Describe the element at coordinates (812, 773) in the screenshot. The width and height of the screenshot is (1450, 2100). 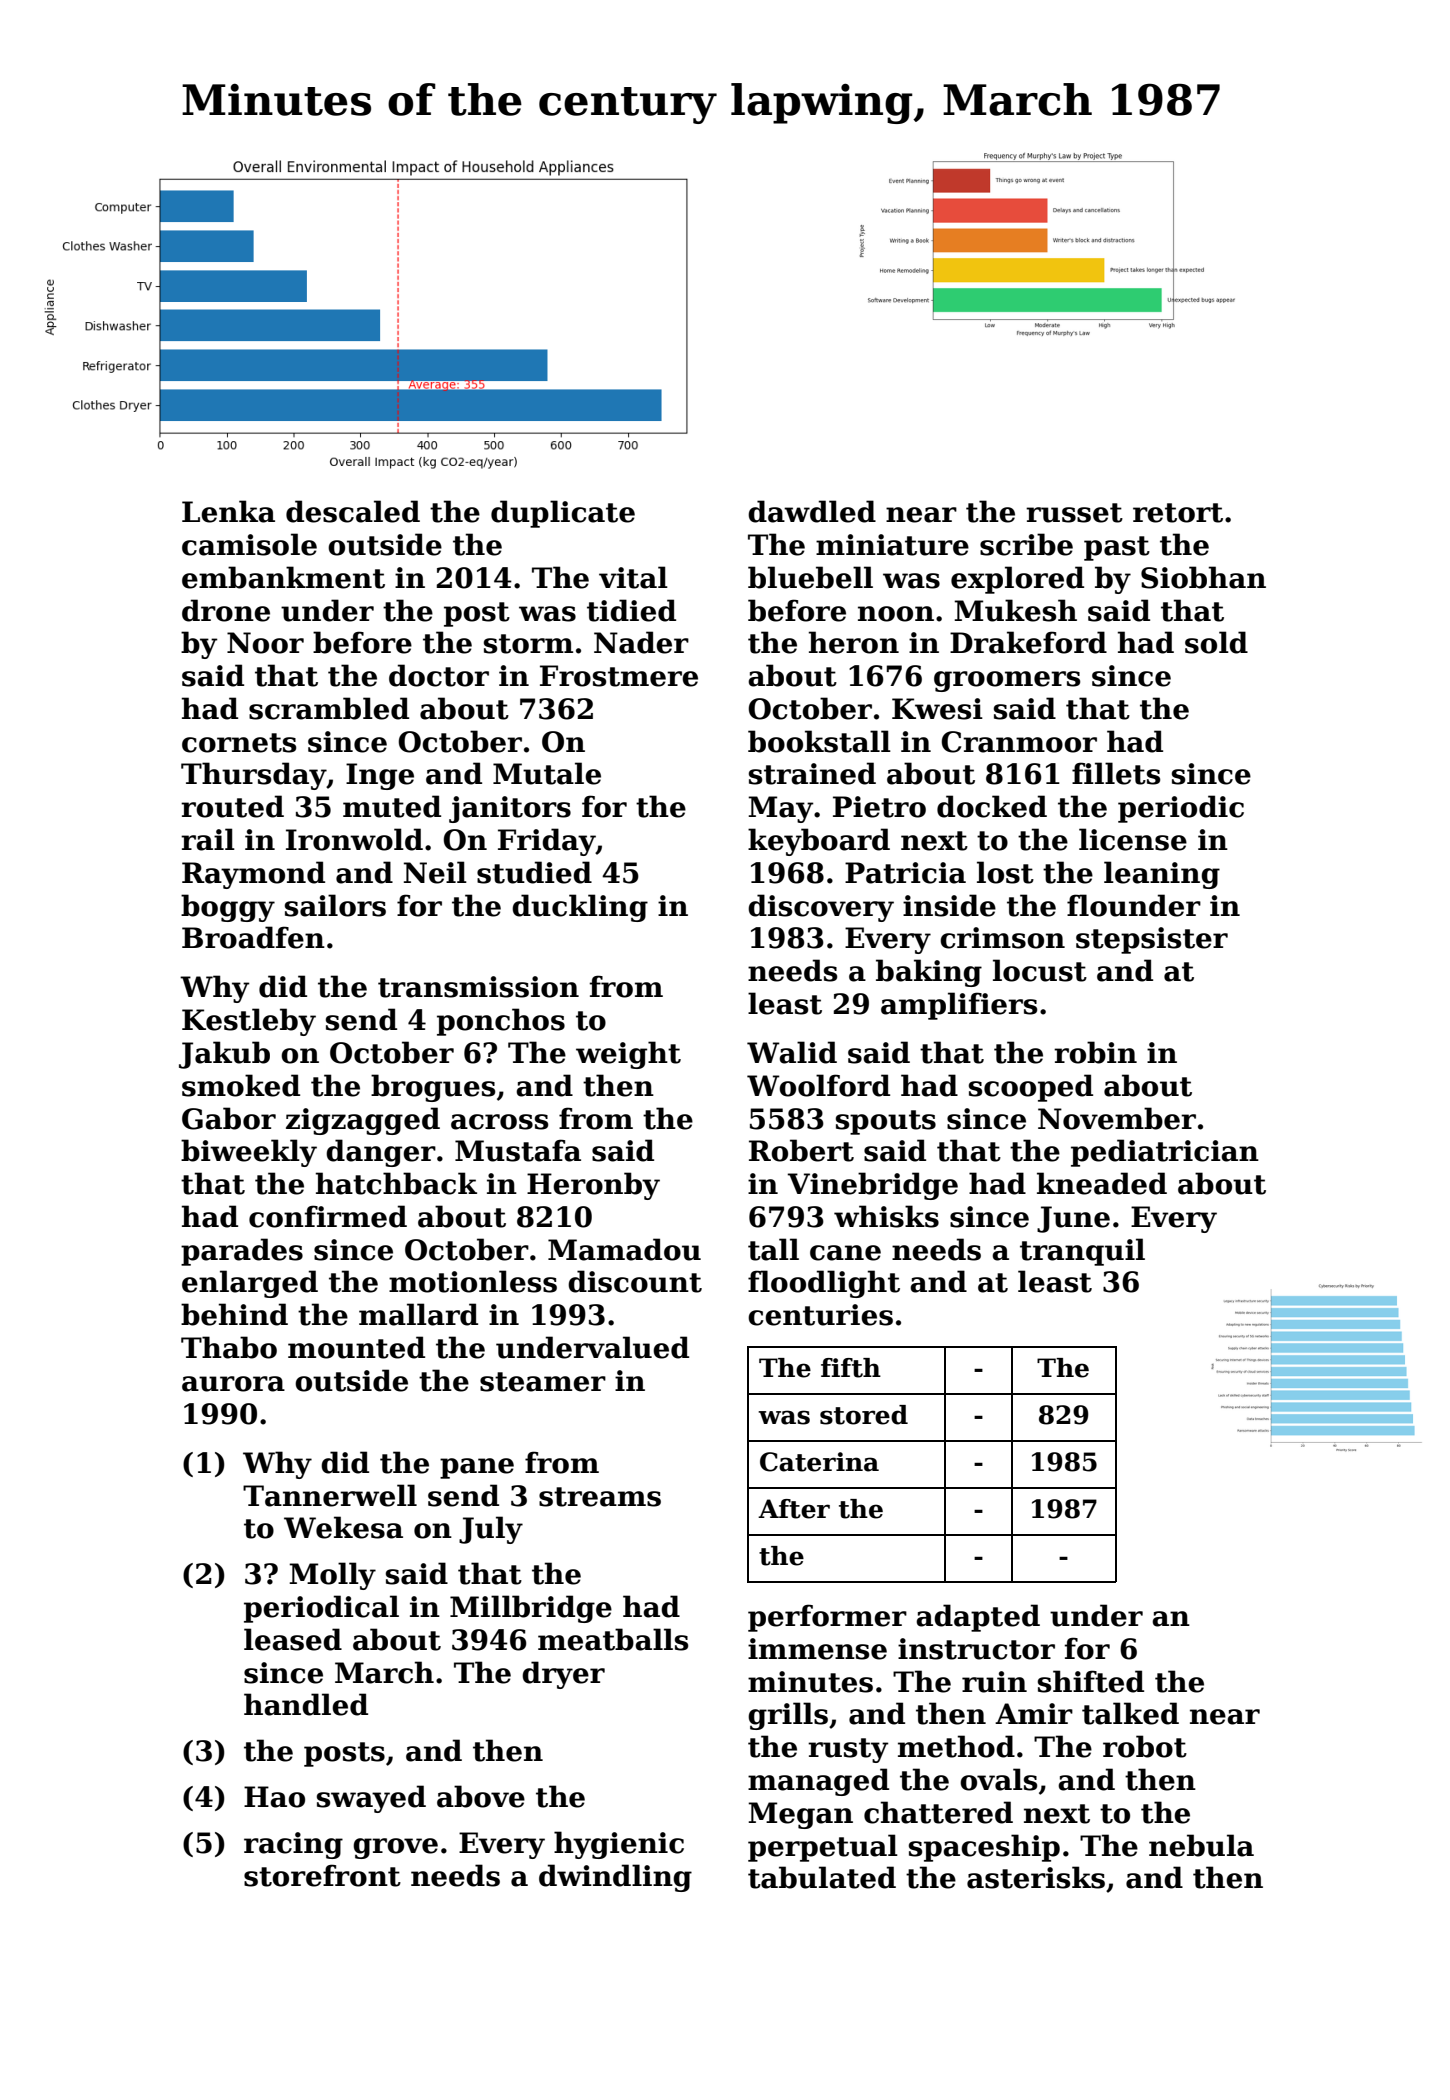
I see `strained` at that location.
